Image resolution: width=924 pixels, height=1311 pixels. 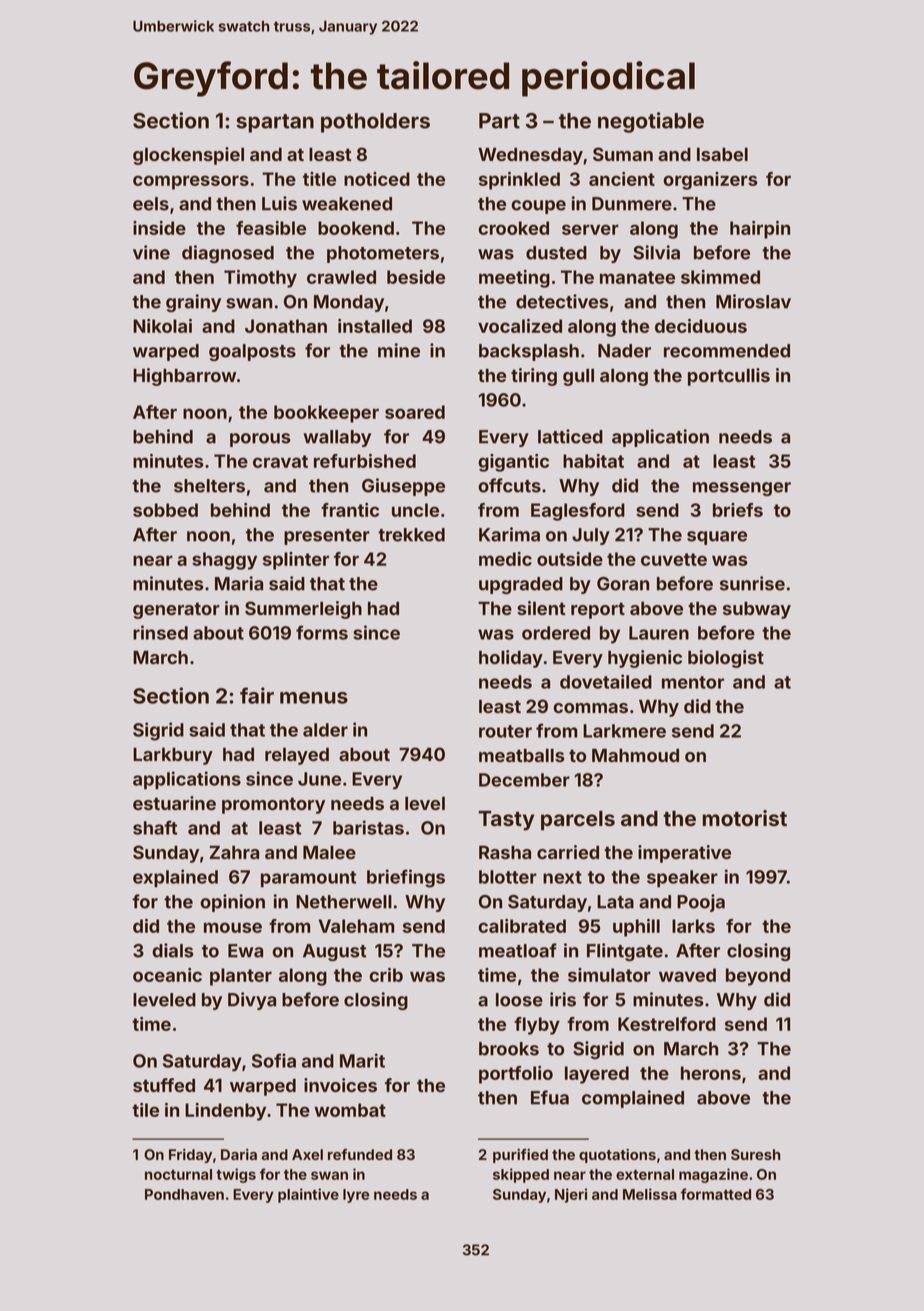 What do you see at coordinates (184, 1194) in the screenshot?
I see `Pondhaven` at bounding box center [184, 1194].
